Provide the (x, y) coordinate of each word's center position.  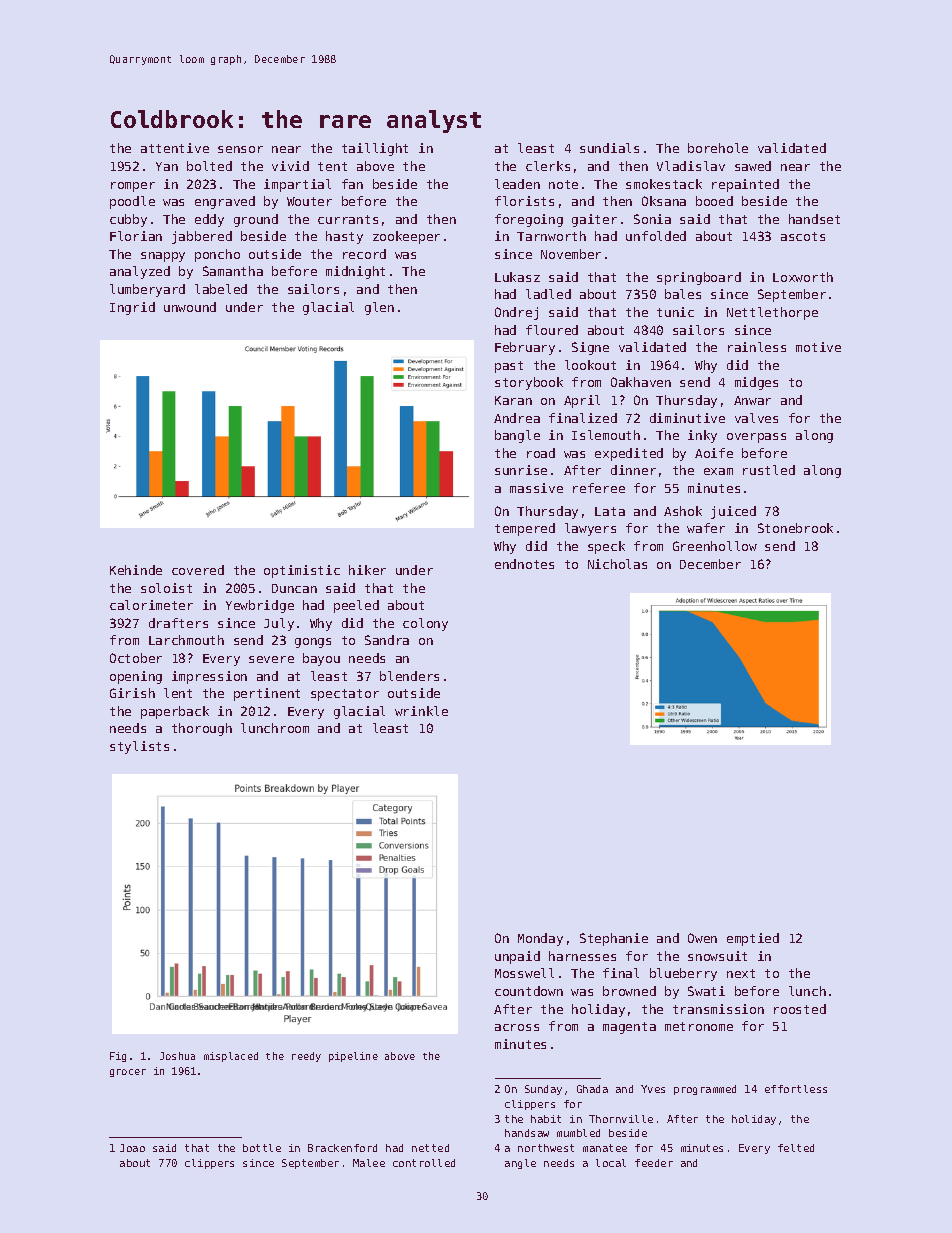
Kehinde (136, 570)
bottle (262, 1148)
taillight (375, 149)
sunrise (521, 470)
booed (714, 201)
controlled (424, 1163)
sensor (240, 149)
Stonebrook (795, 528)
